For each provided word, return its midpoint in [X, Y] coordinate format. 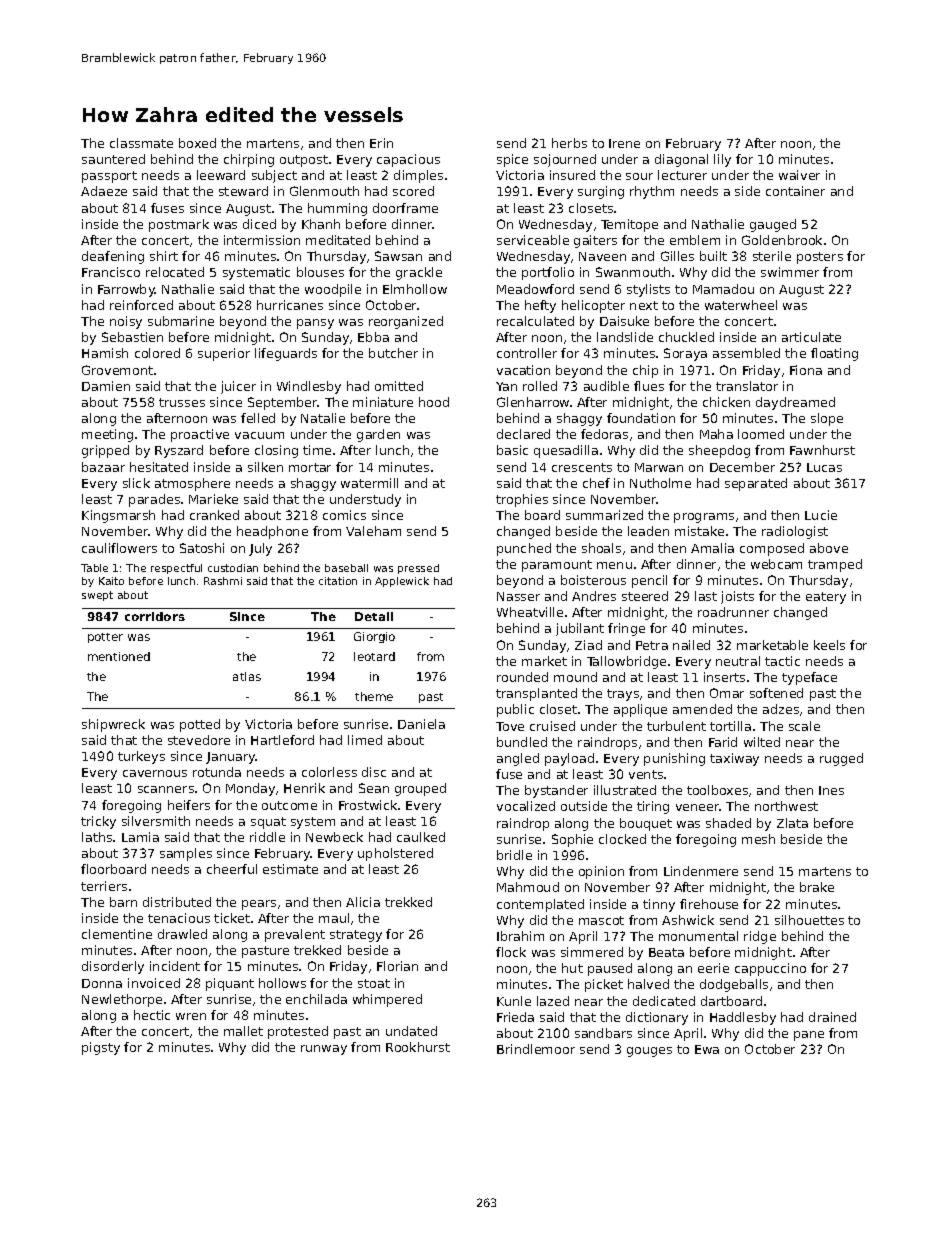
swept [97, 596]
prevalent [295, 935]
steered [645, 596]
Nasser [518, 596]
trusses [182, 402]
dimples [418, 176]
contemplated [540, 905]
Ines [831, 790]
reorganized [406, 322]
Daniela [421, 724]
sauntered [113, 159]
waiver [799, 175]
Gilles [677, 256]
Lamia [140, 837]
